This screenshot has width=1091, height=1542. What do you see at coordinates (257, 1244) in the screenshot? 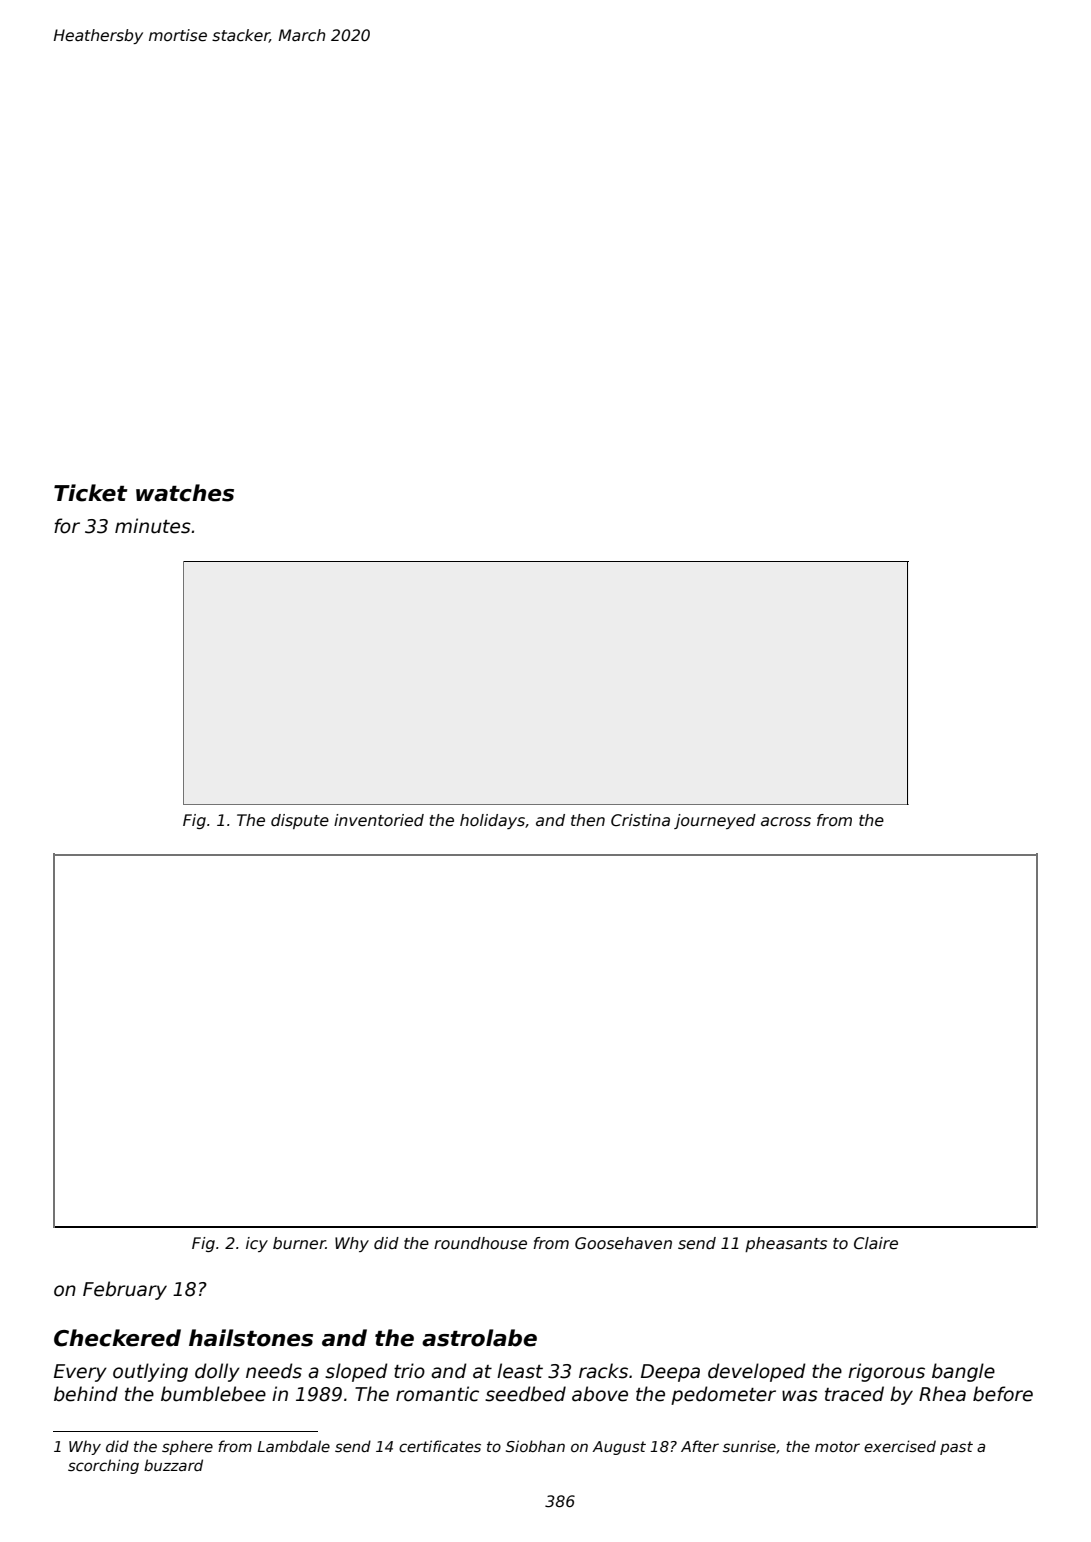
I see `icy` at bounding box center [257, 1244].
